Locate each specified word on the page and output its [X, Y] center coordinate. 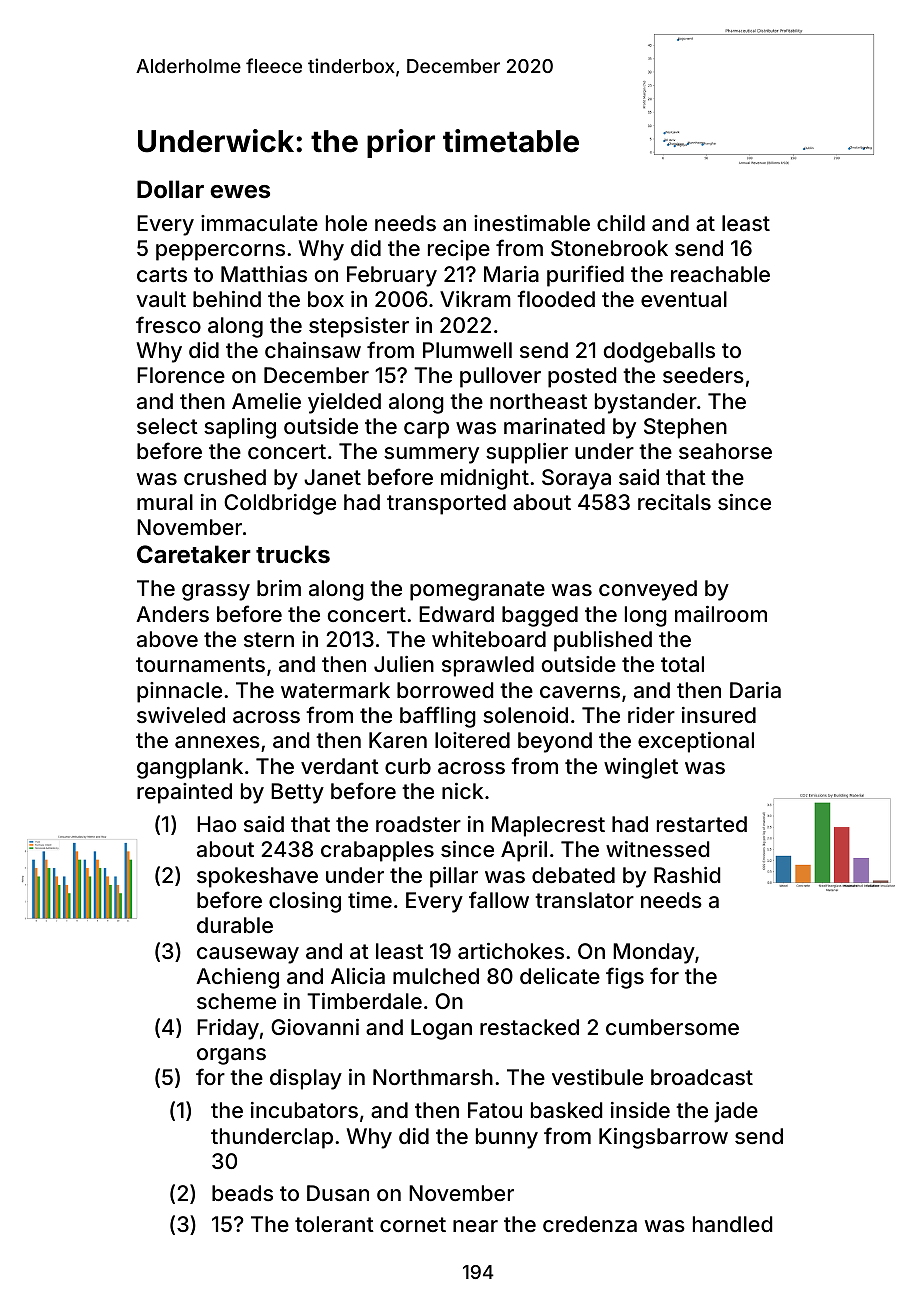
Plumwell [467, 350]
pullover [500, 377]
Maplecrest [548, 826]
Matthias [264, 274]
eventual [684, 299]
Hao [216, 824]
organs [231, 1056]
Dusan [338, 1193]
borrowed [445, 690]
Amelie [266, 401]
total [682, 664]
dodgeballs [659, 352]
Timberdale [364, 1001]
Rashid [687, 875]
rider [651, 715]
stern [269, 639]
